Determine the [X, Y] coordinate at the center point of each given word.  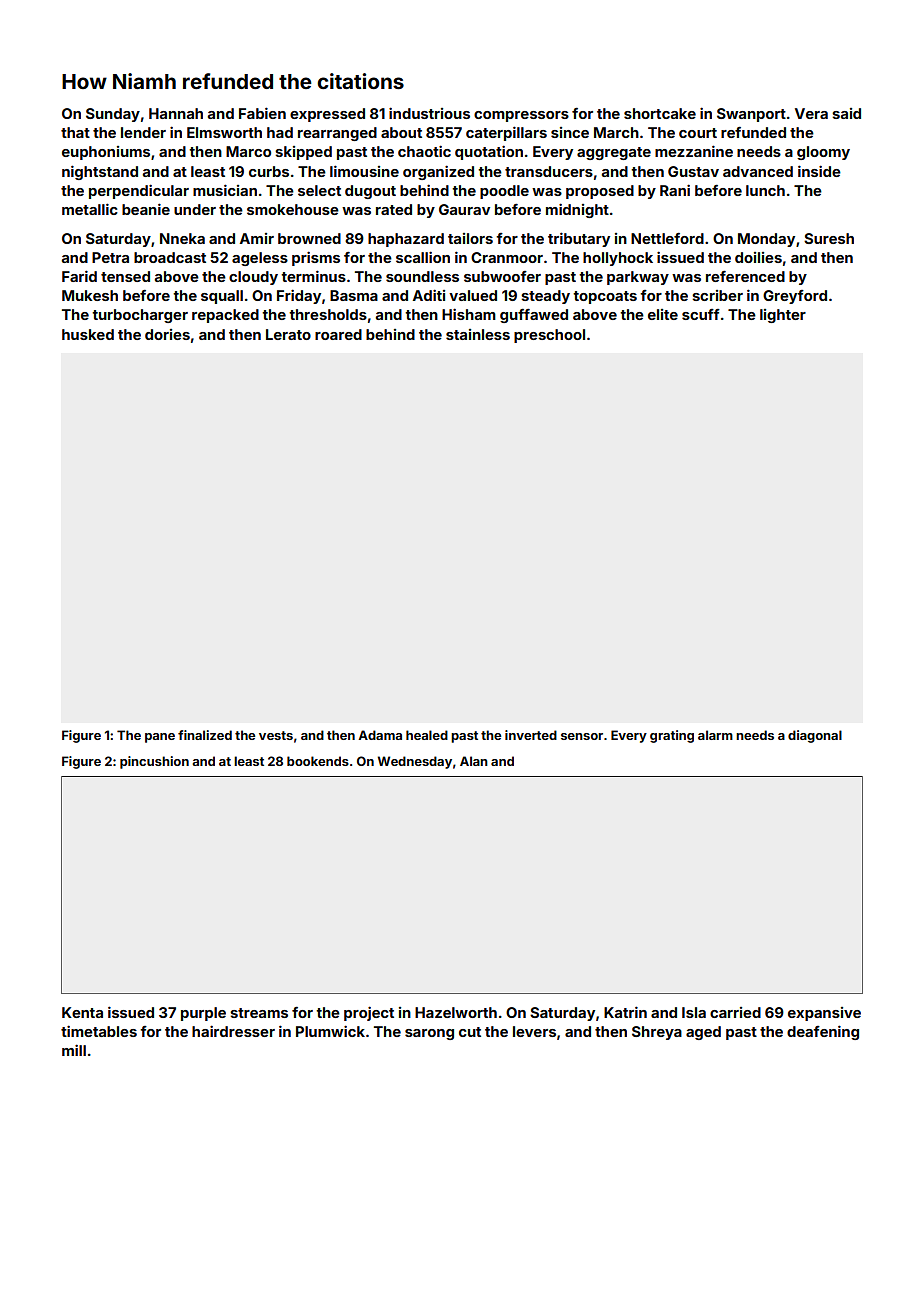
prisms [316, 258]
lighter [783, 316]
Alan [474, 761]
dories [167, 334]
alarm [715, 735]
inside [819, 171]
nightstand [100, 172]
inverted [531, 735]
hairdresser [233, 1031]
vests [276, 735]
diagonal [815, 736]
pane [160, 738]
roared [338, 334]
